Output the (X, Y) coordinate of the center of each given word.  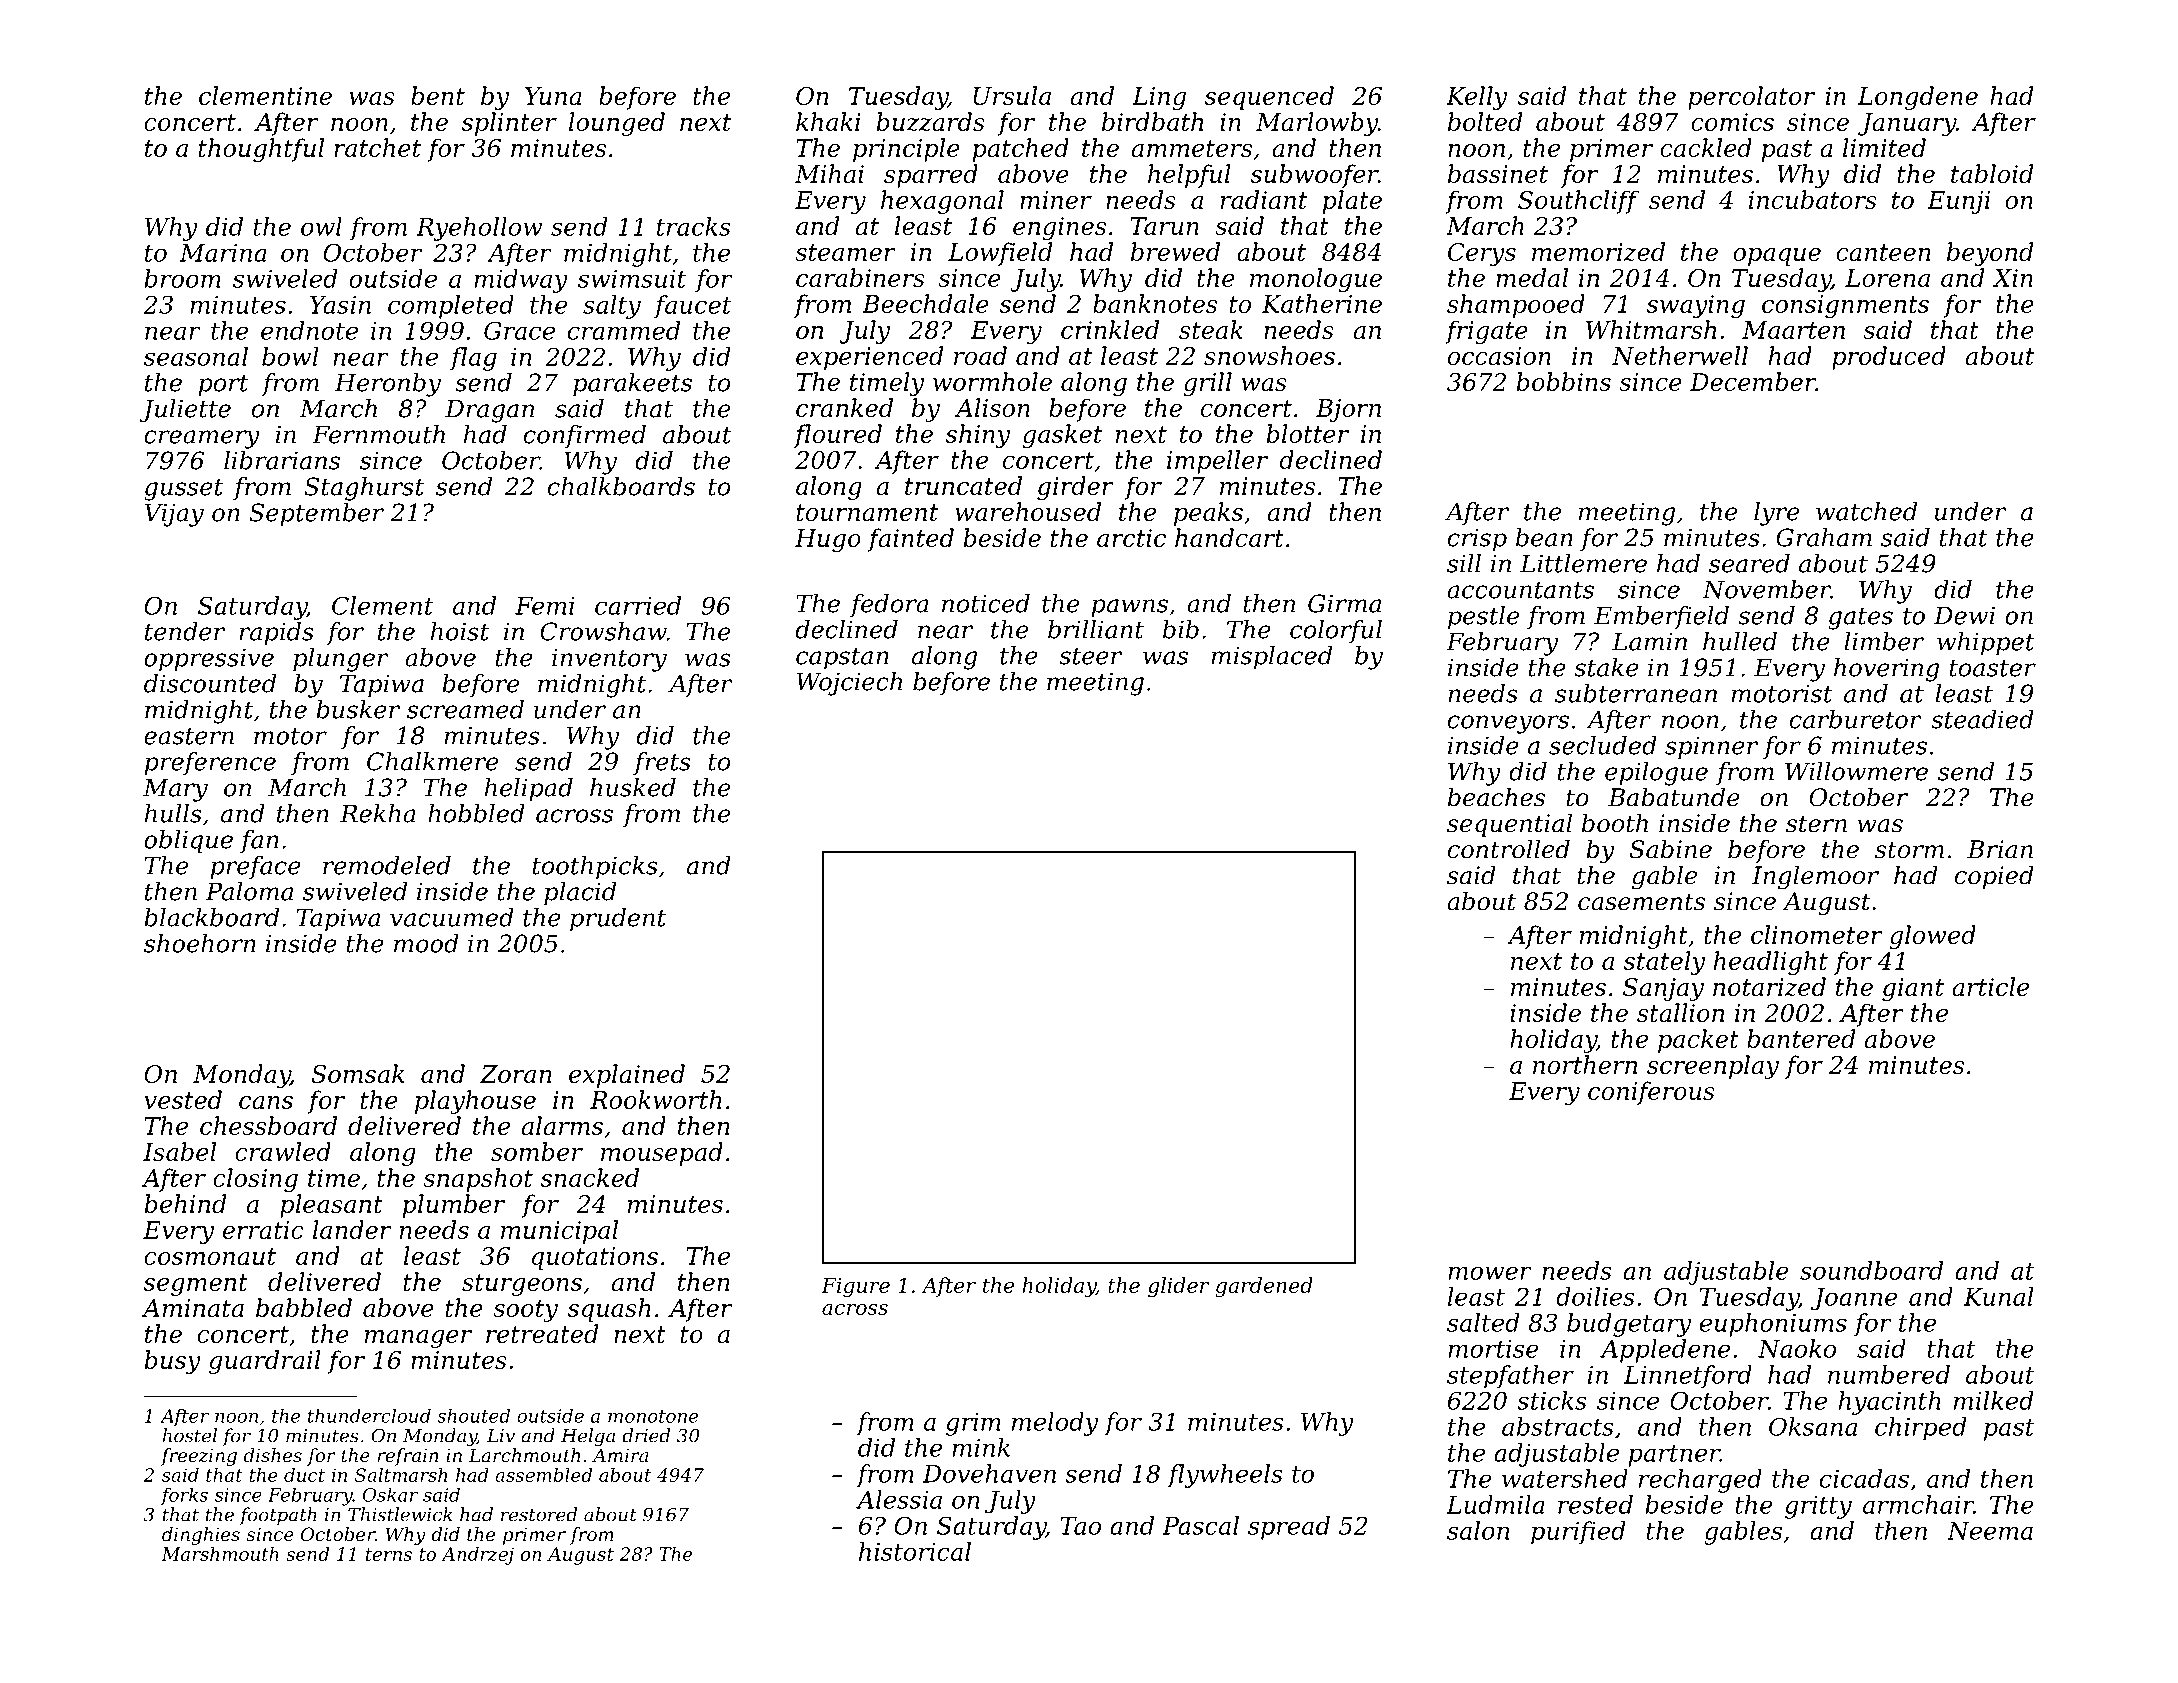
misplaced (1271, 658)
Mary (175, 790)
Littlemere (1583, 563)
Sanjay (1663, 989)
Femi (545, 606)
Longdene (1918, 98)
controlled (1509, 849)
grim (973, 1424)
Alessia (899, 1499)
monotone (653, 1416)
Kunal (1999, 1296)
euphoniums (1773, 1325)
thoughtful (261, 150)
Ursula (1012, 95)
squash (609, 1310)
